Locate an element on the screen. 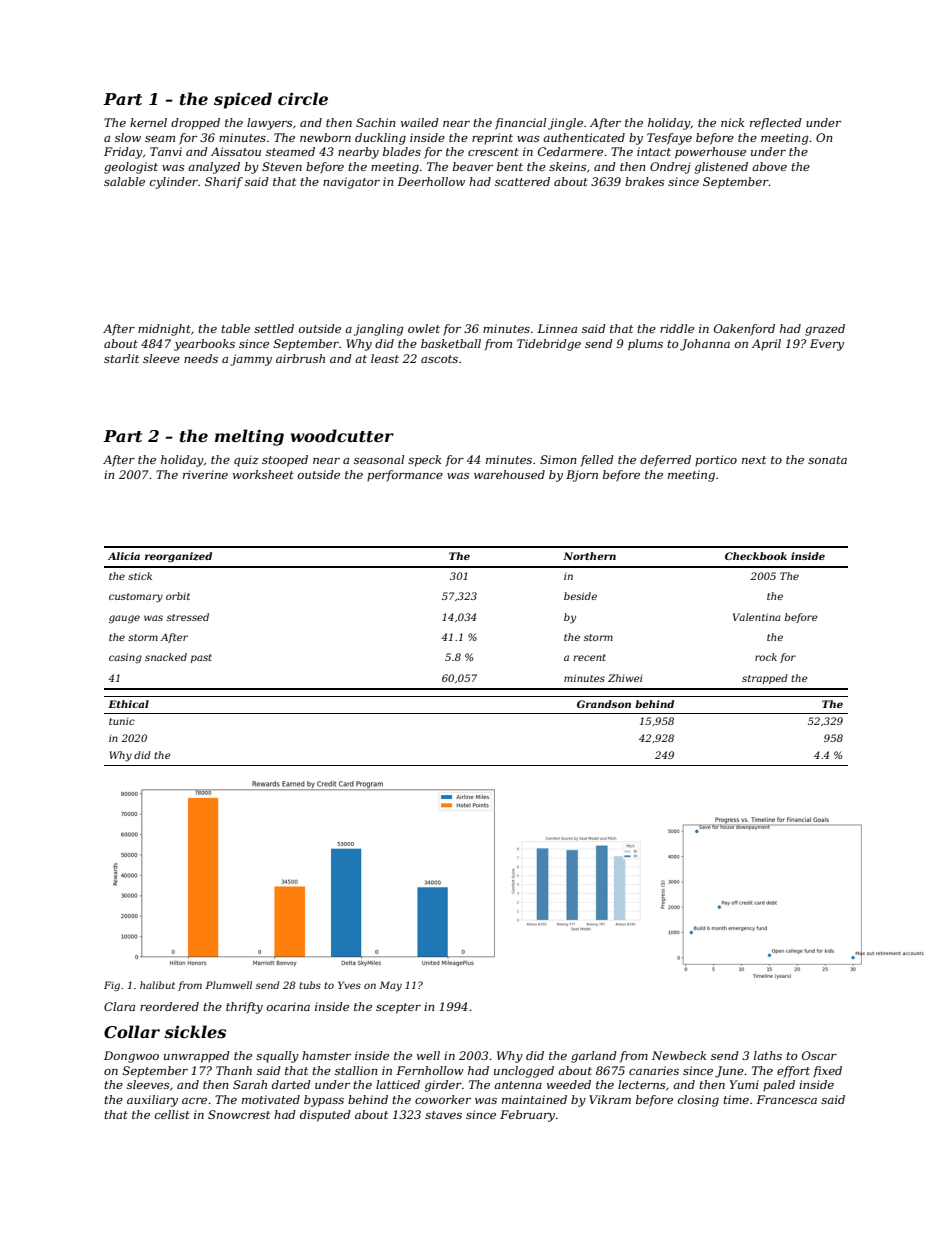 The image size is (952, 1233). past is located at coordinates (201, 658).
